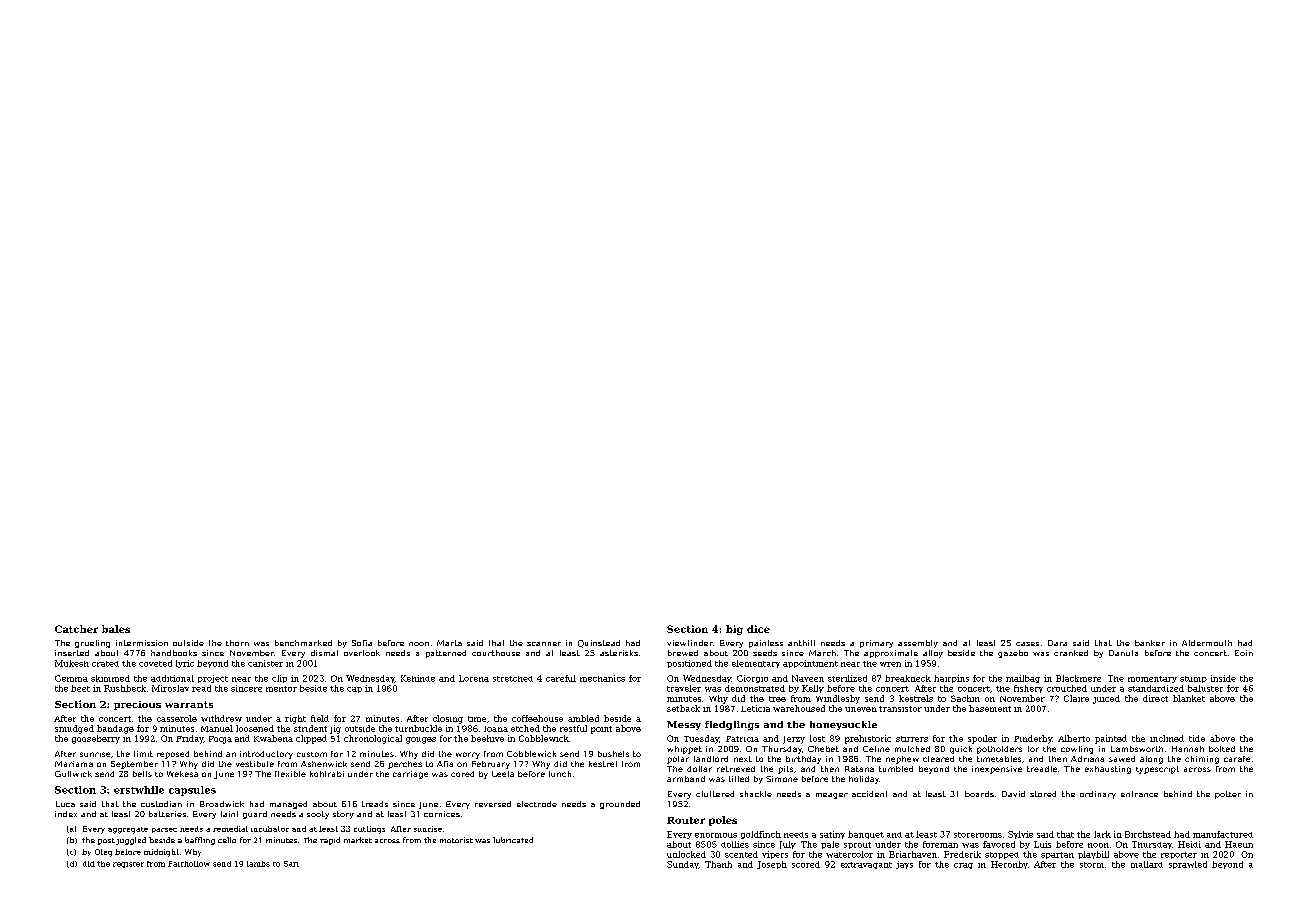  What do you see at coordinates (701, 739) in the page?
I see `Tuesday` at bounding box center [701, 739].
